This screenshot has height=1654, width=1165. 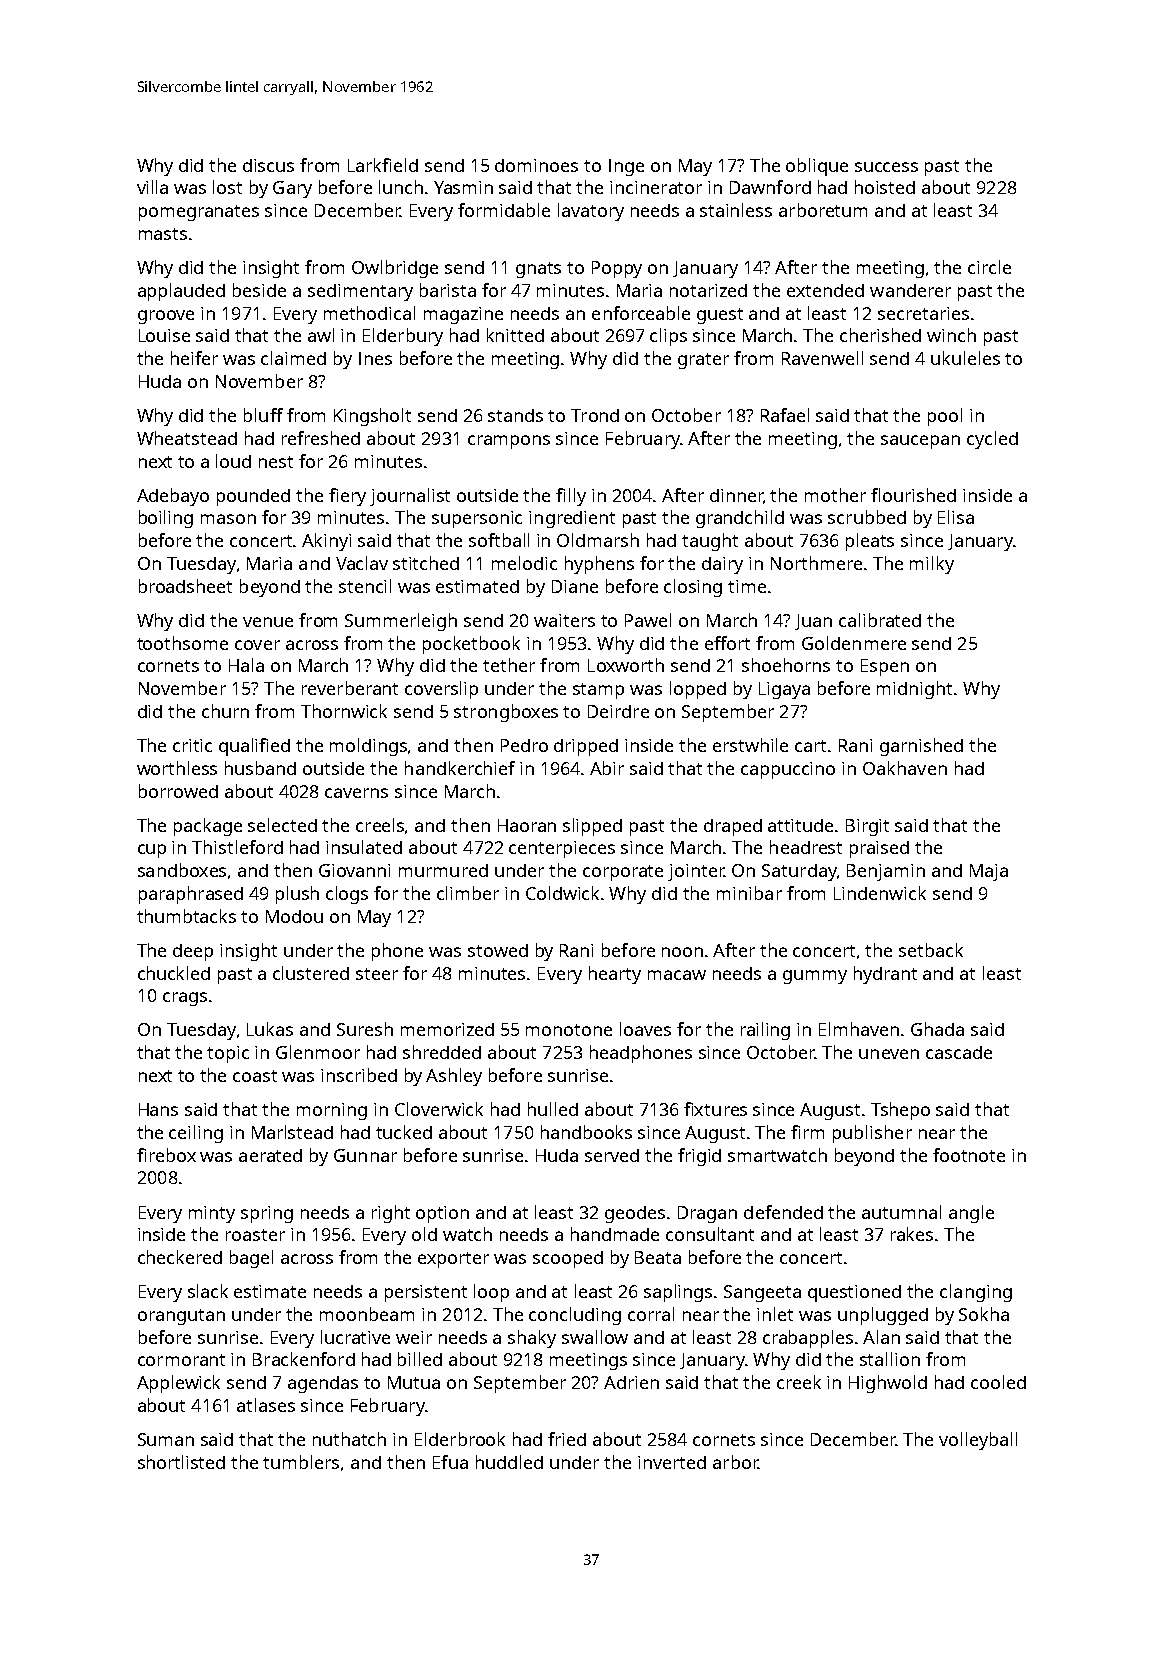 What do you see at coordinates (515, 335) in the screenshot?
I see `knitted` at bounding box center [515, 335].
